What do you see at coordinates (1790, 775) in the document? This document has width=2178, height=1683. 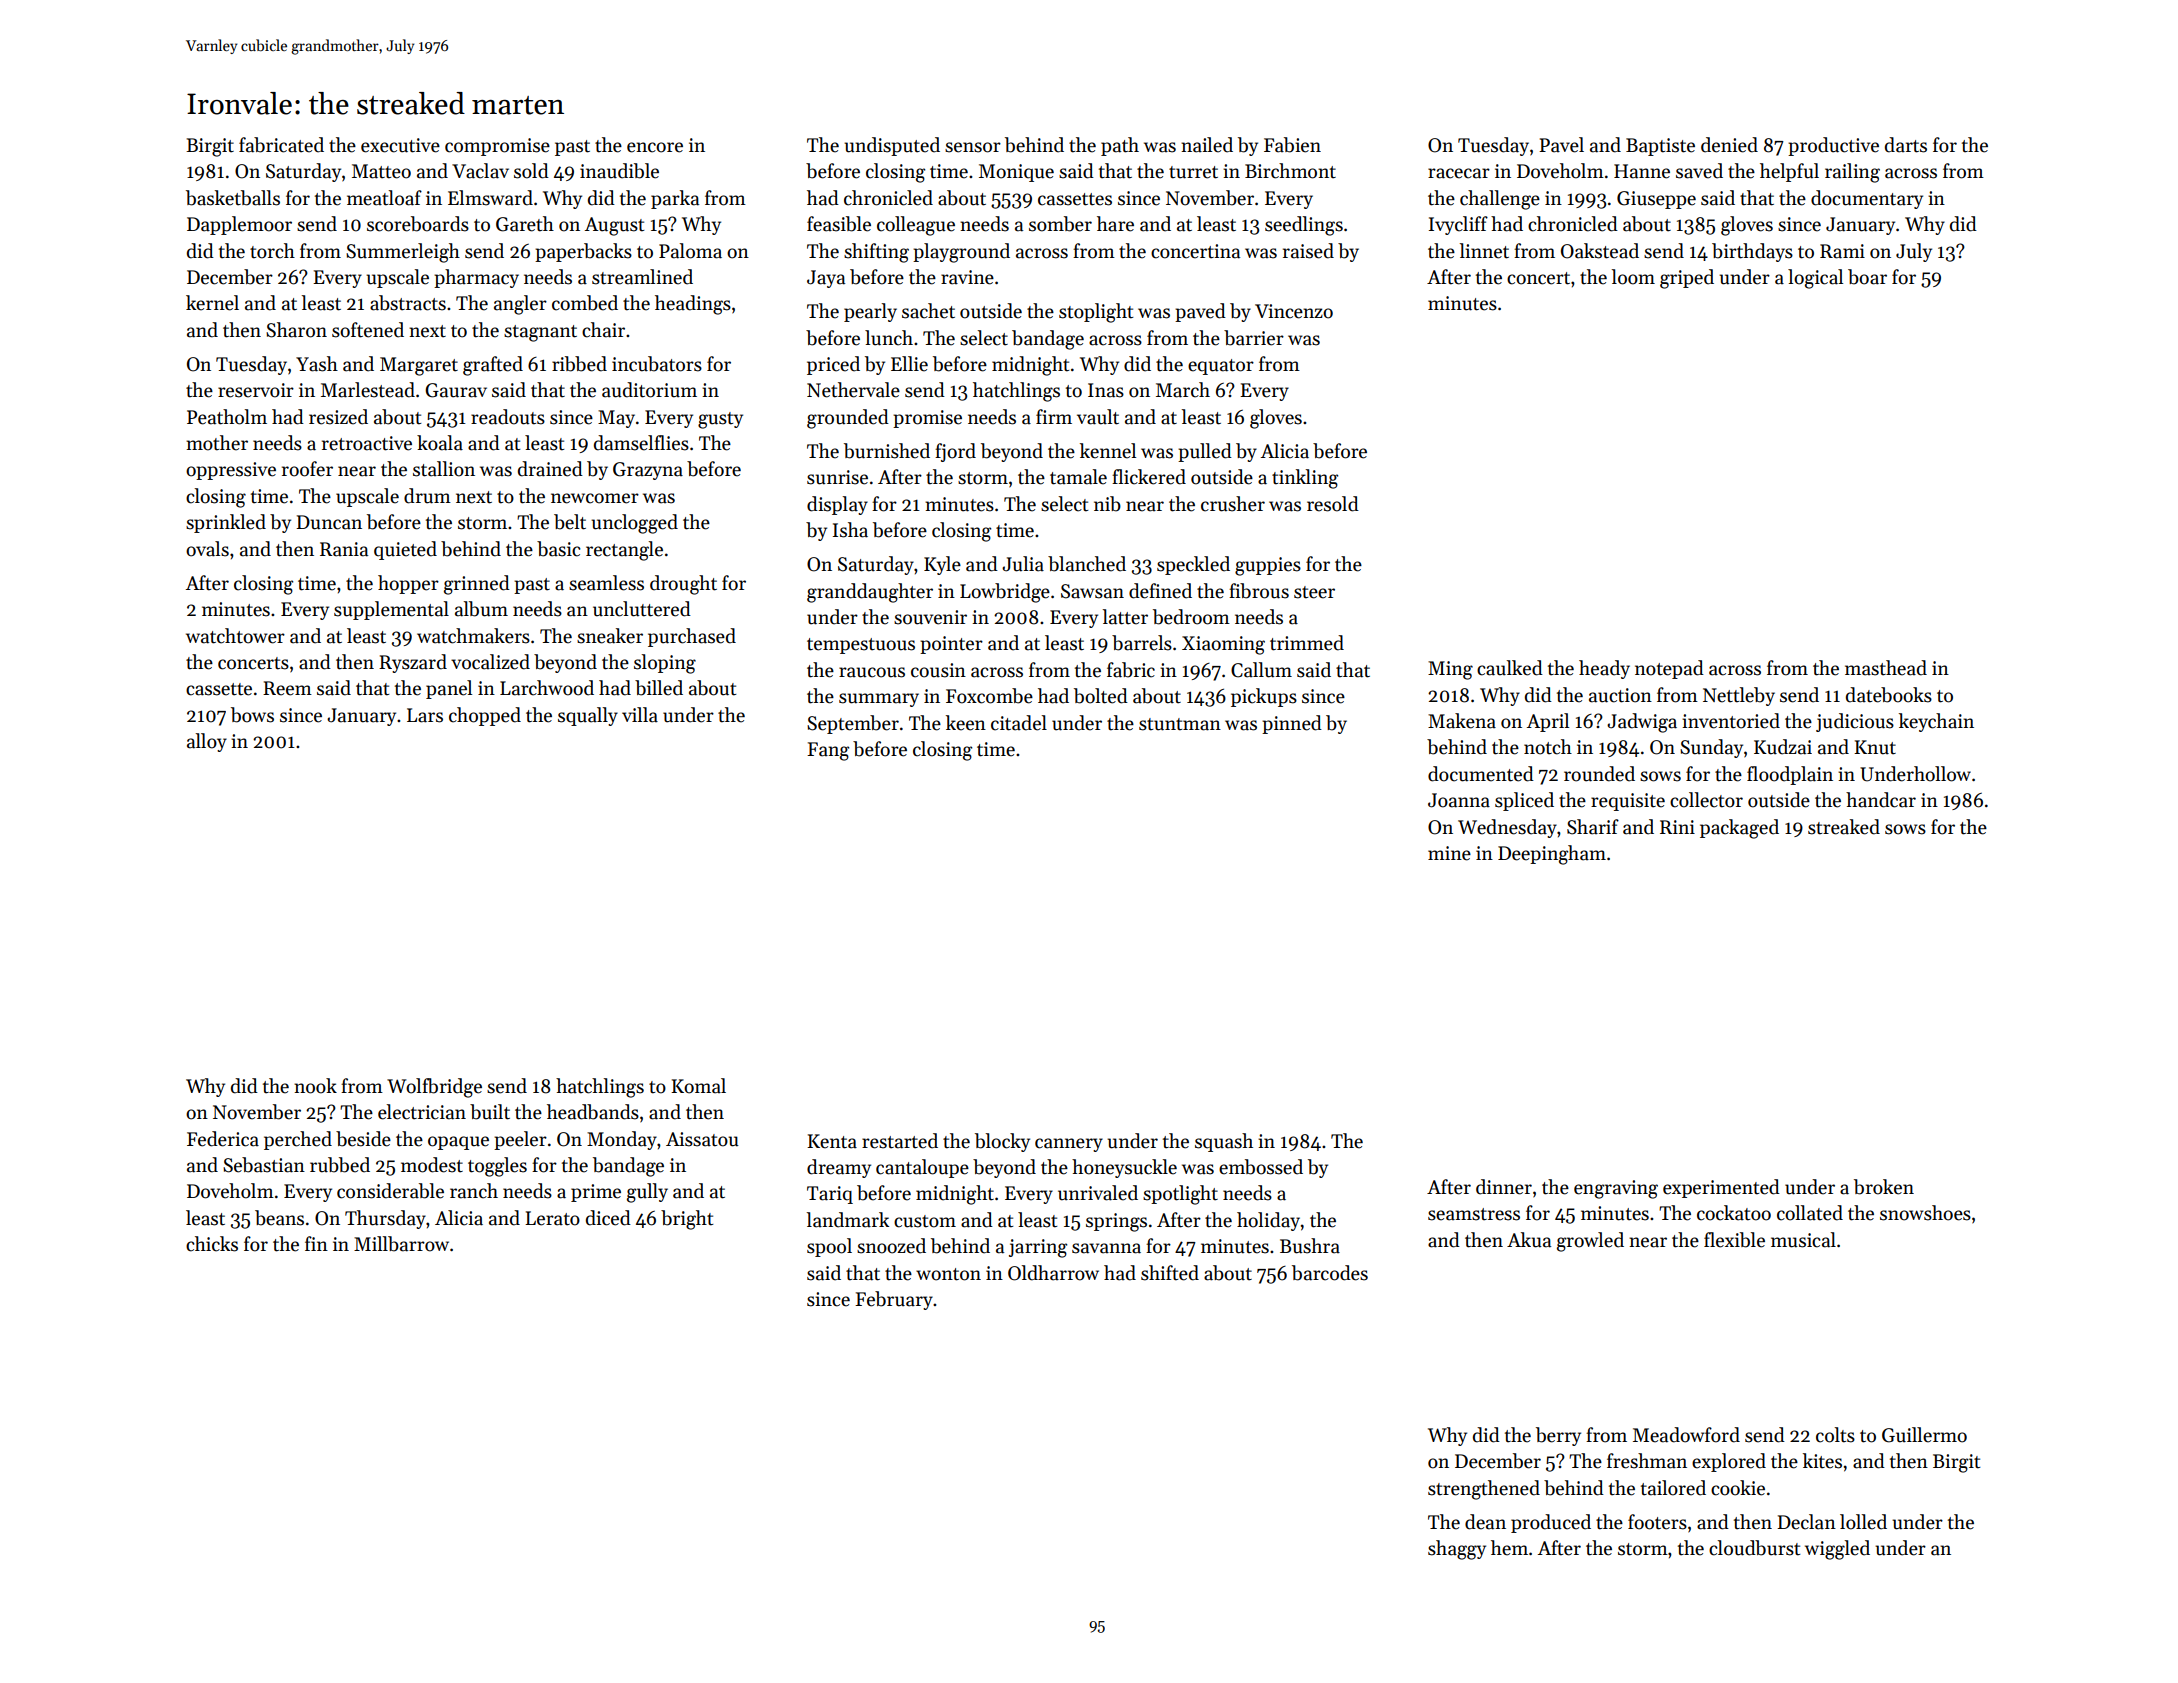 I see `floodplain` at bounding box center [1790, 775].
